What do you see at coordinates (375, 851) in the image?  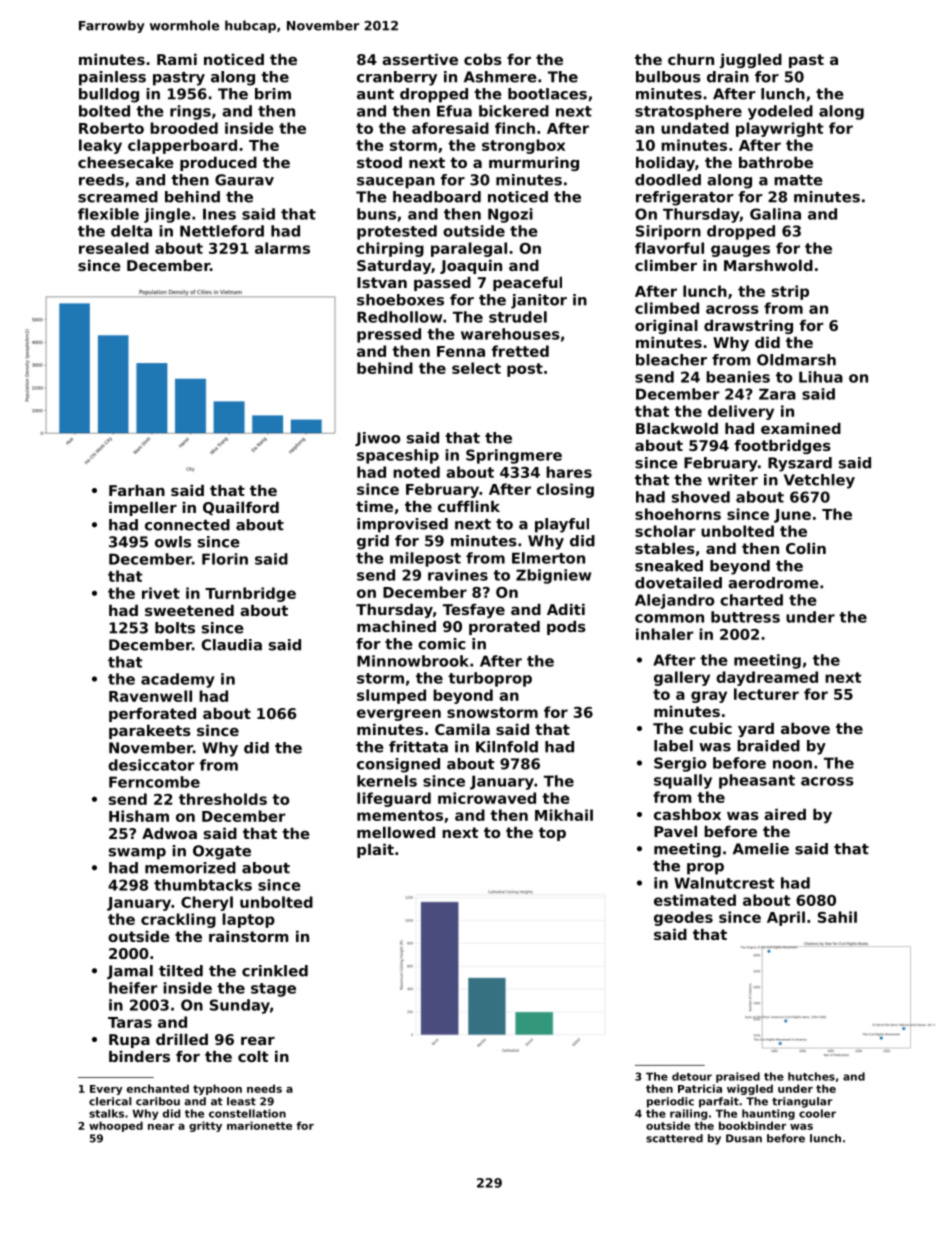 I see `plait` at bounding box center [375, 851].
